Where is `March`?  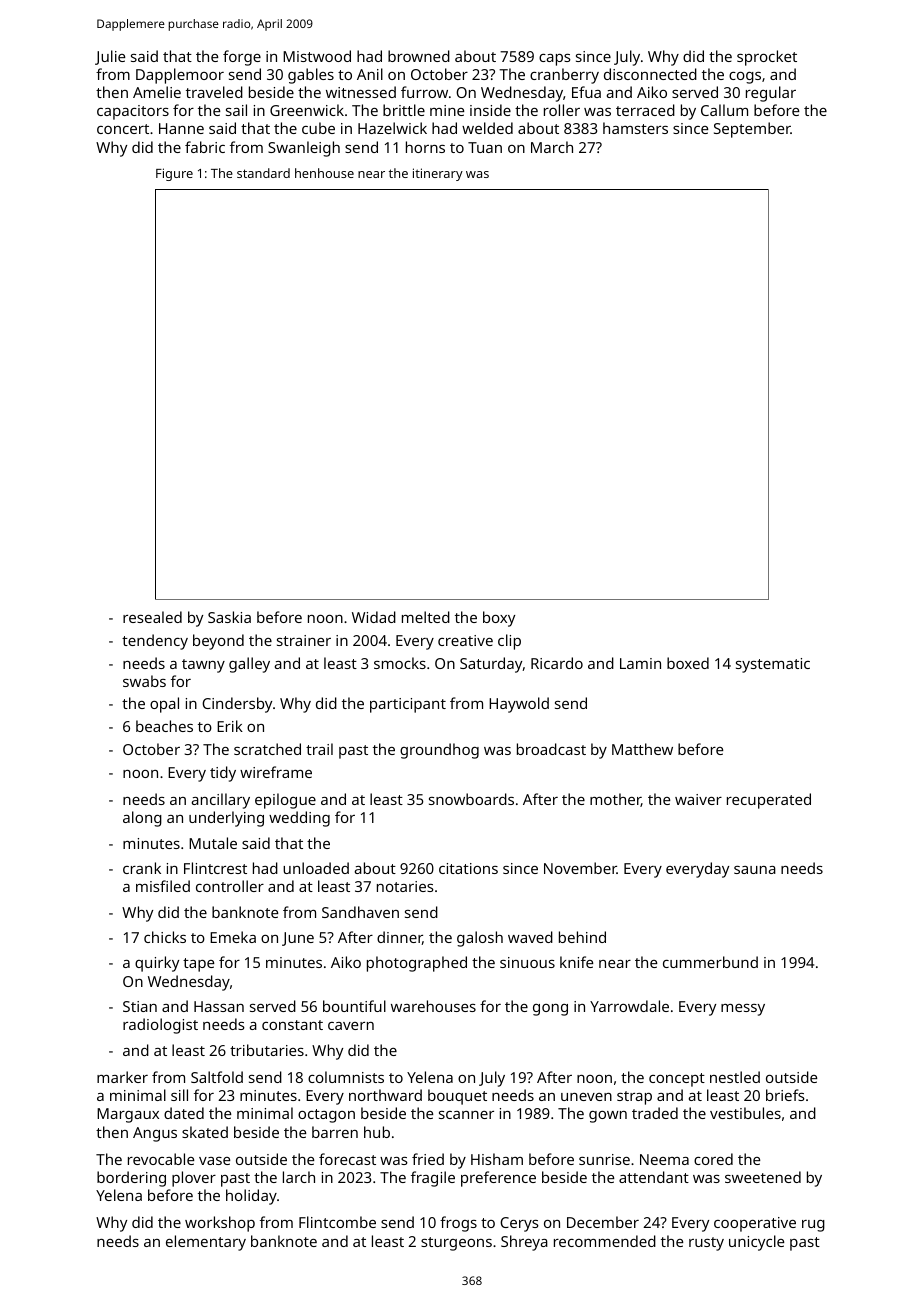
March is located at coordinates (552, 147).
